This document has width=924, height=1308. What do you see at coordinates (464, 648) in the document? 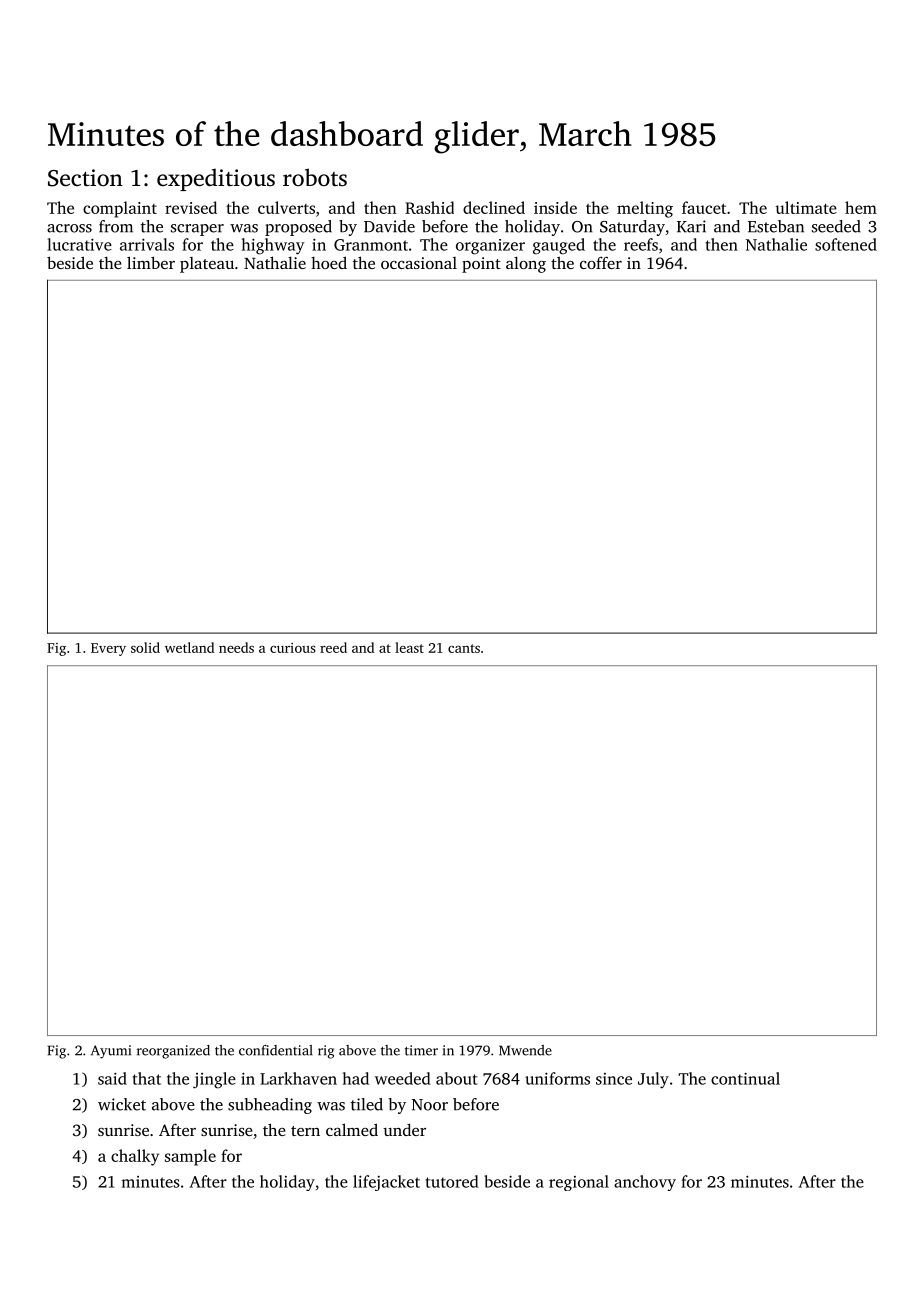
I see `cants` at bounding box center [464, 648].
